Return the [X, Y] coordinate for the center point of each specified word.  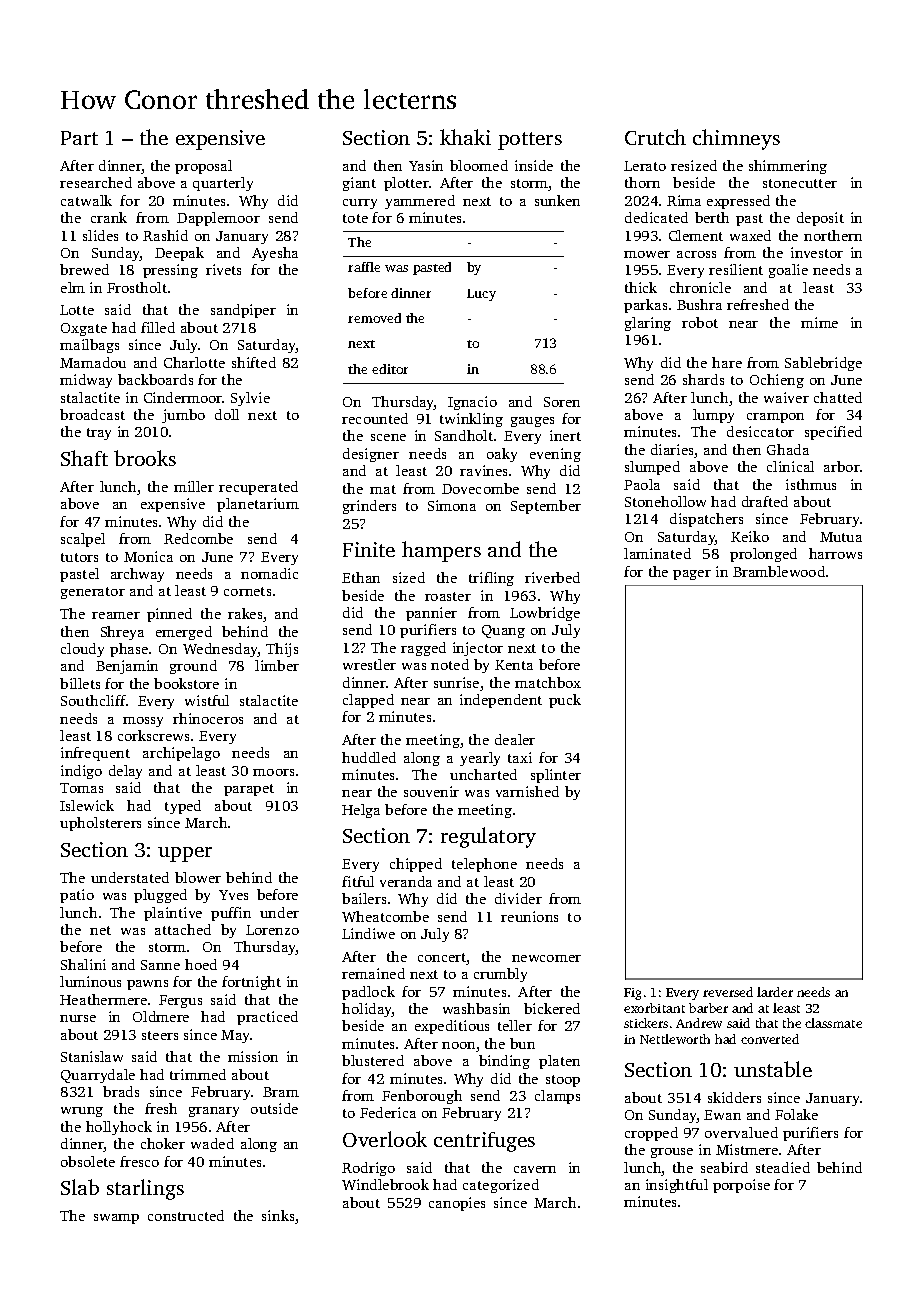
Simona [452, 505]
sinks [278, 1215]
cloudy [82, 650]
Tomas [81, 788]
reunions [529, 916]
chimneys [736, 139]
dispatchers [706, 520]
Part [79, 138]
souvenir [431, 791]
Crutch [655, 137]
